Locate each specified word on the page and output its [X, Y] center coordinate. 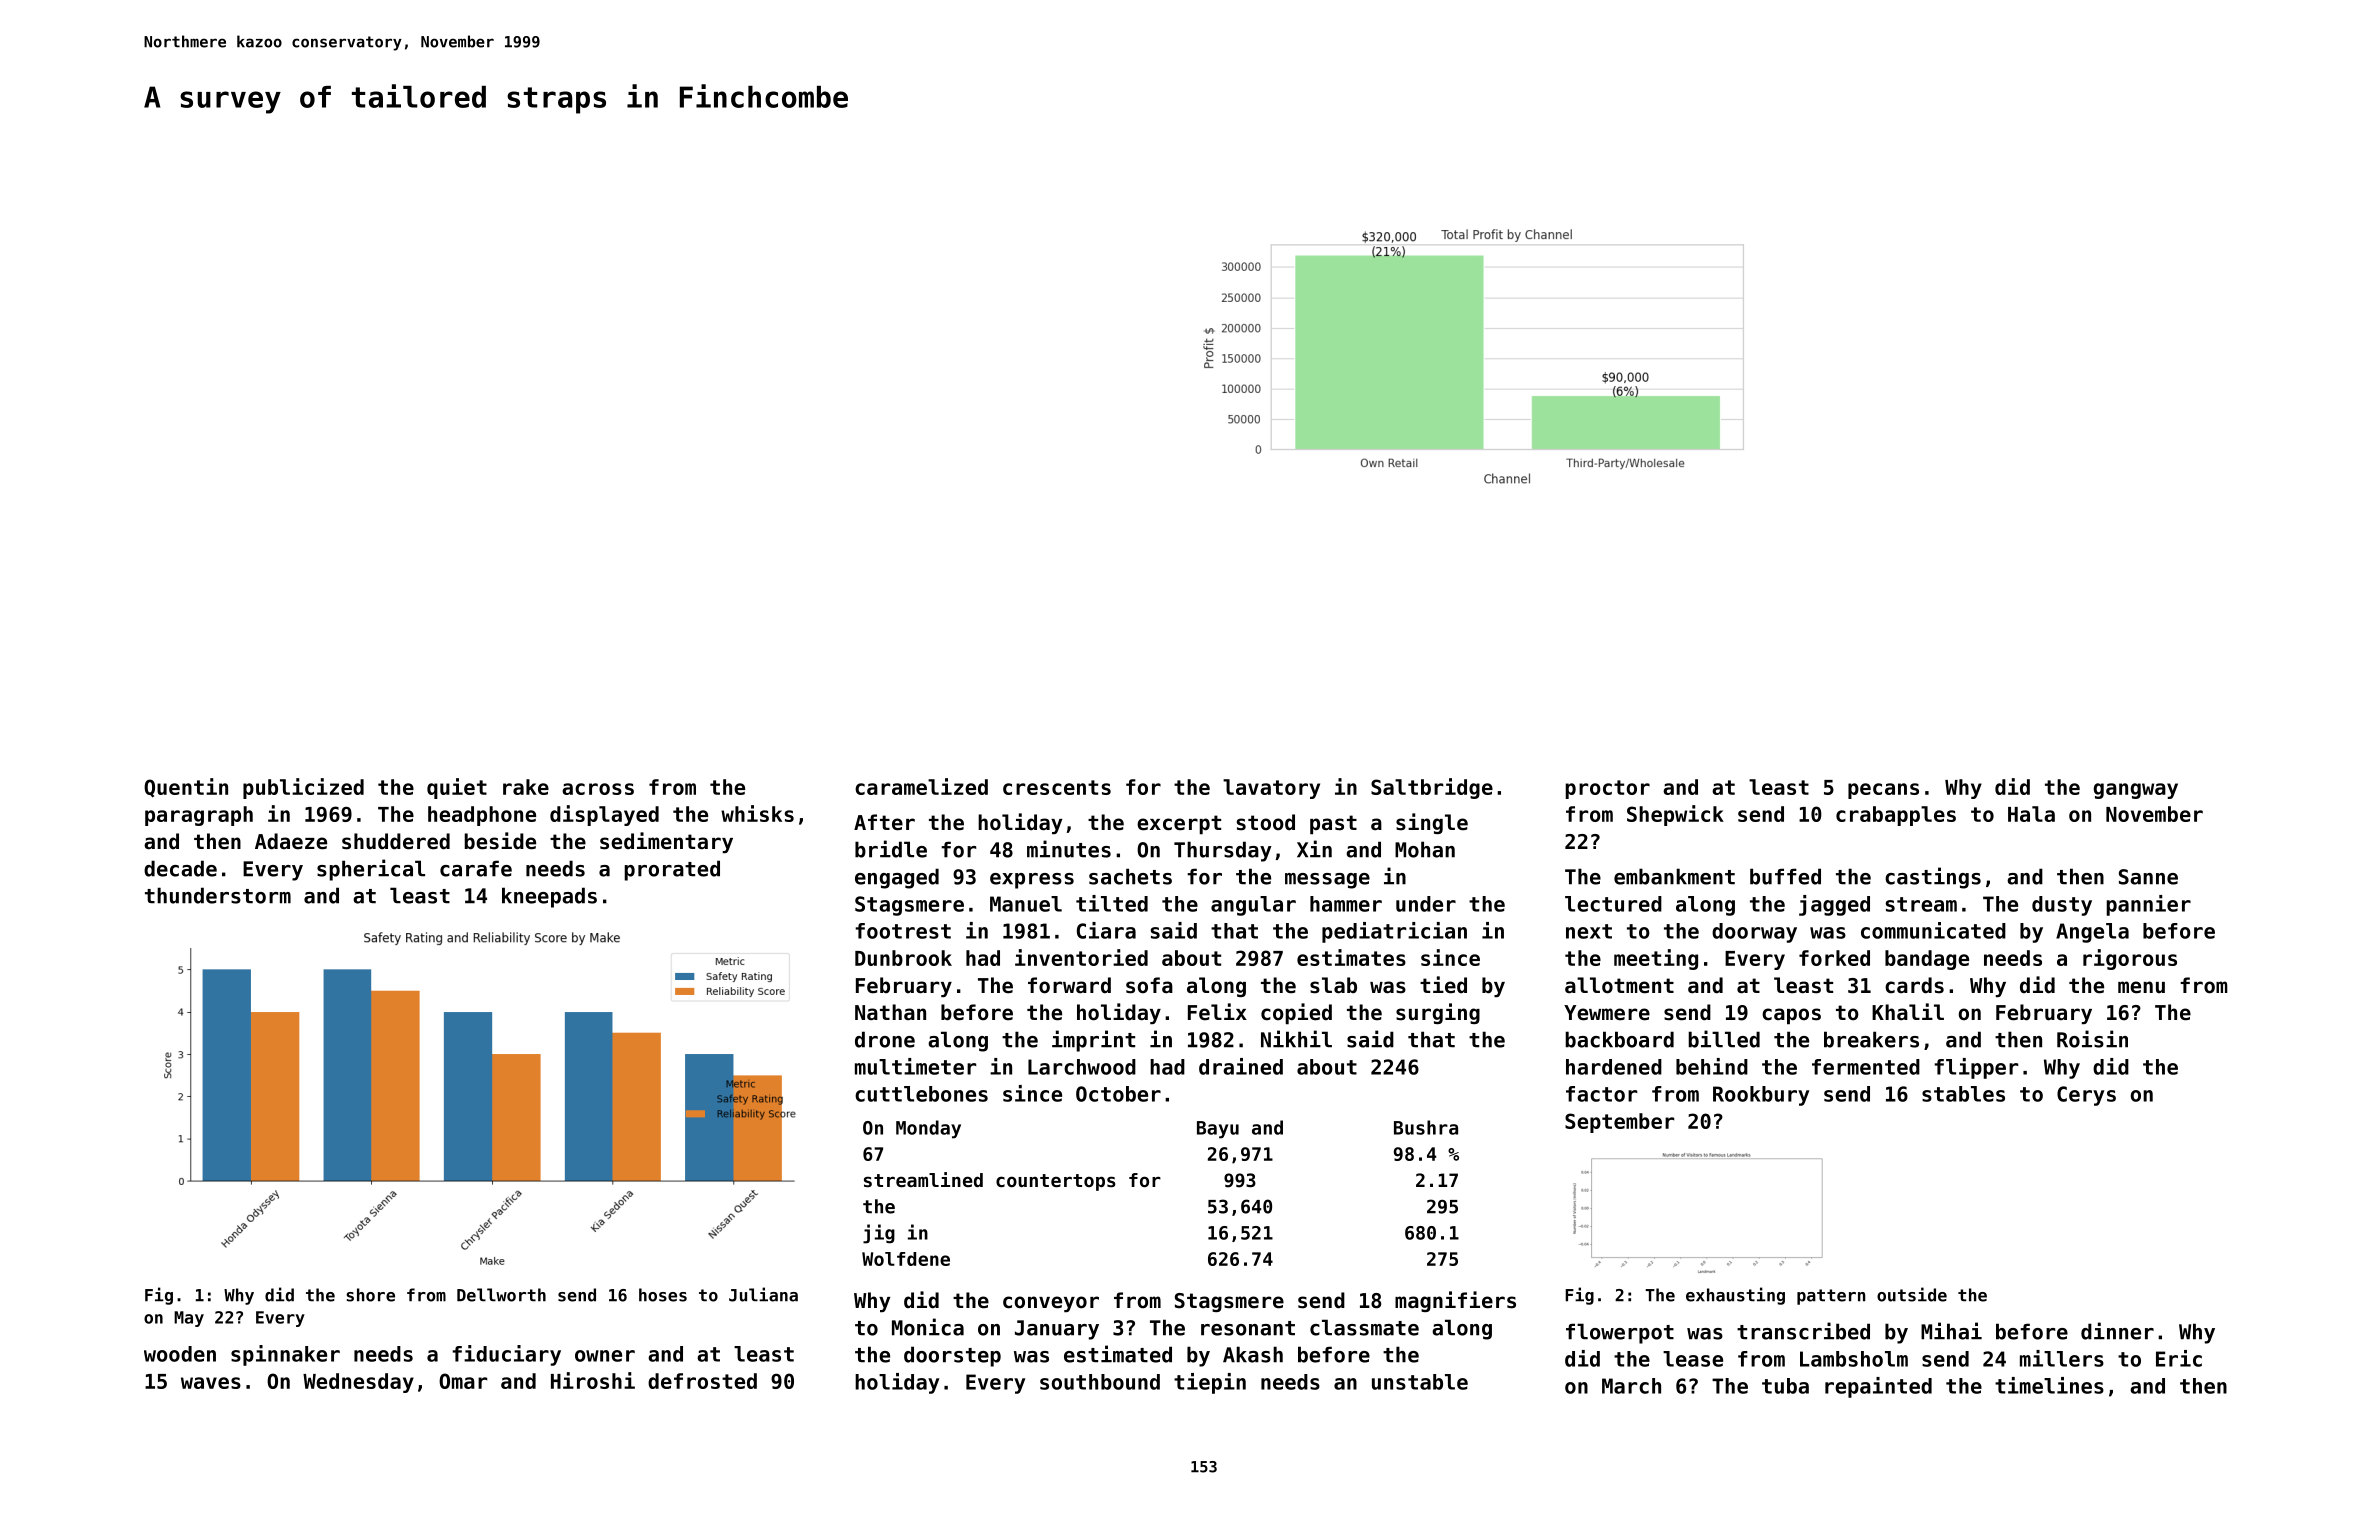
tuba [1785, 1386]
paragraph [199, 816]
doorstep [952, 1356]
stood [1266, 822]
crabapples [1896, 816]
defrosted [702, 1381]
